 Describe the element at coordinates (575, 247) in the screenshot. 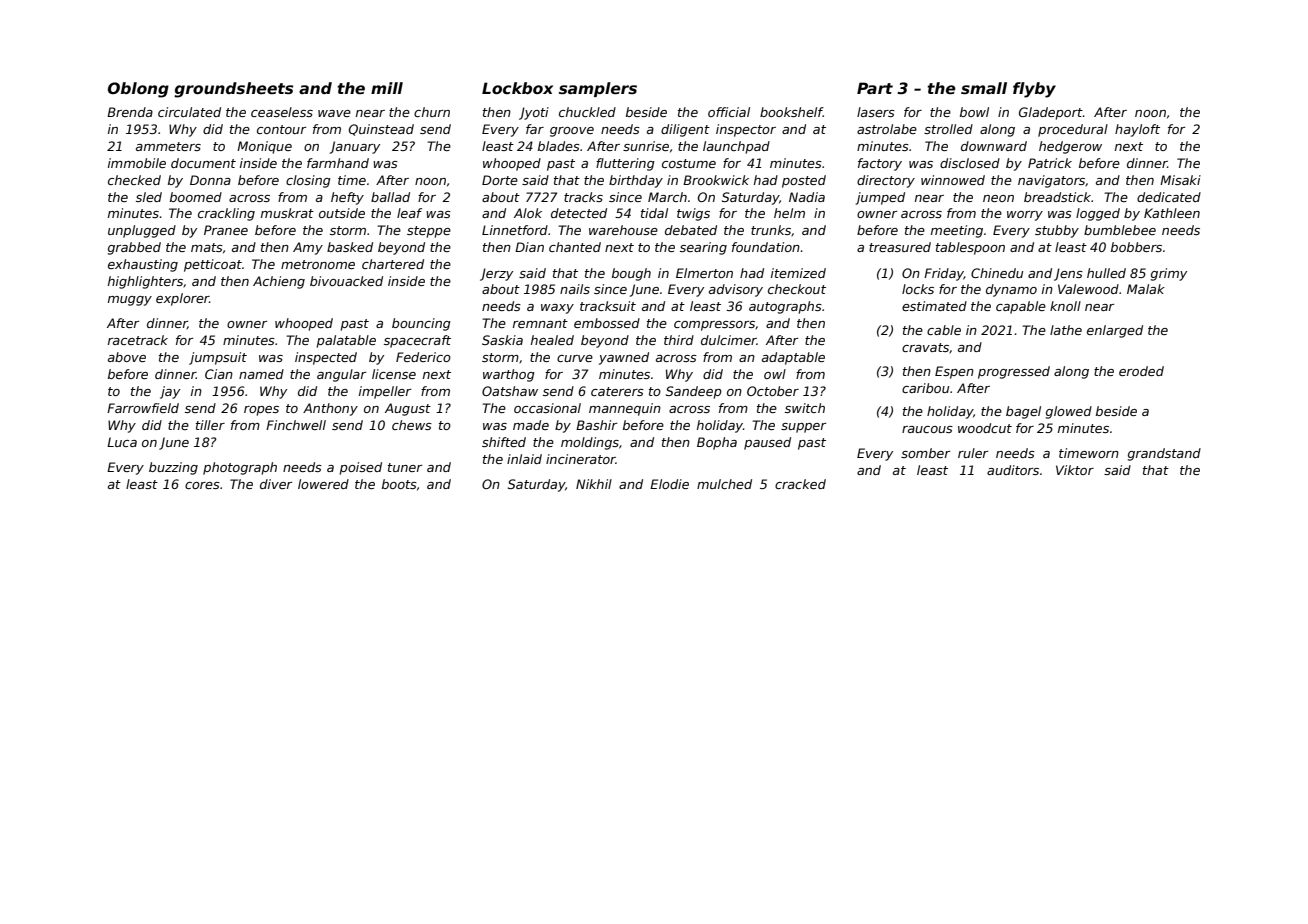

I see `chanted` at that location.
